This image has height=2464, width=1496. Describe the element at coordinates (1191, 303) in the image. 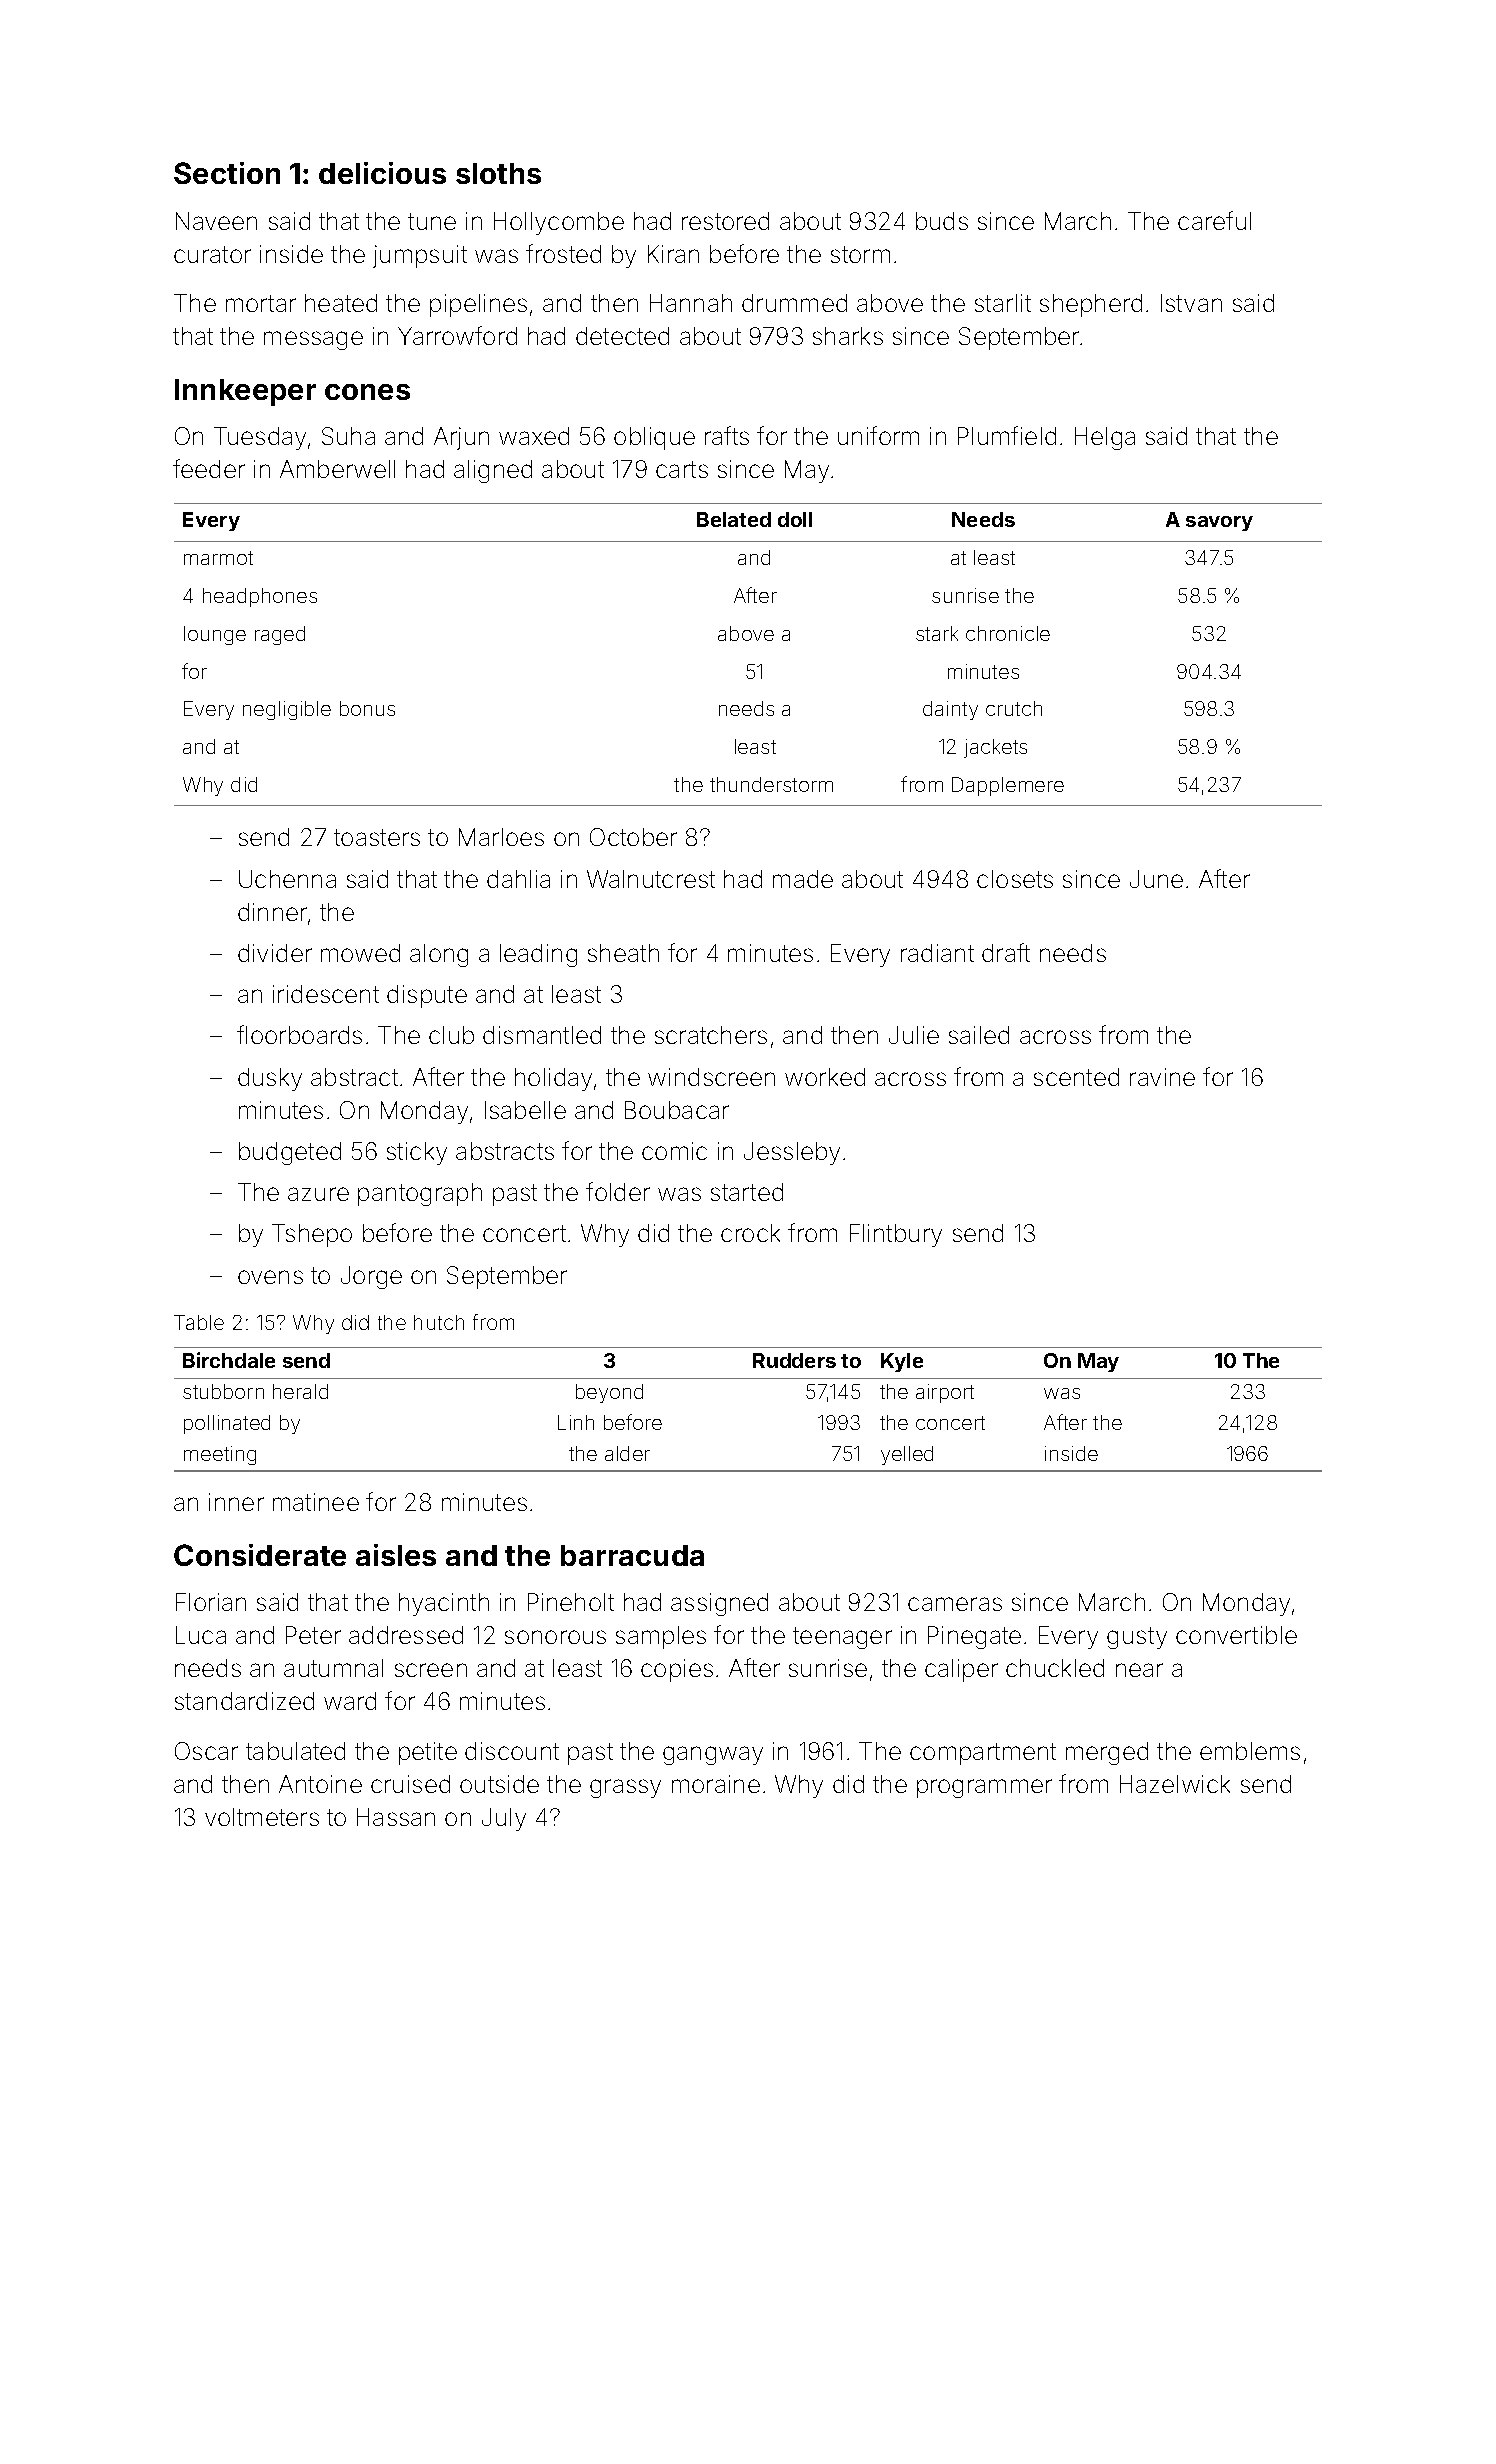

I see `Istvan` at that location.
